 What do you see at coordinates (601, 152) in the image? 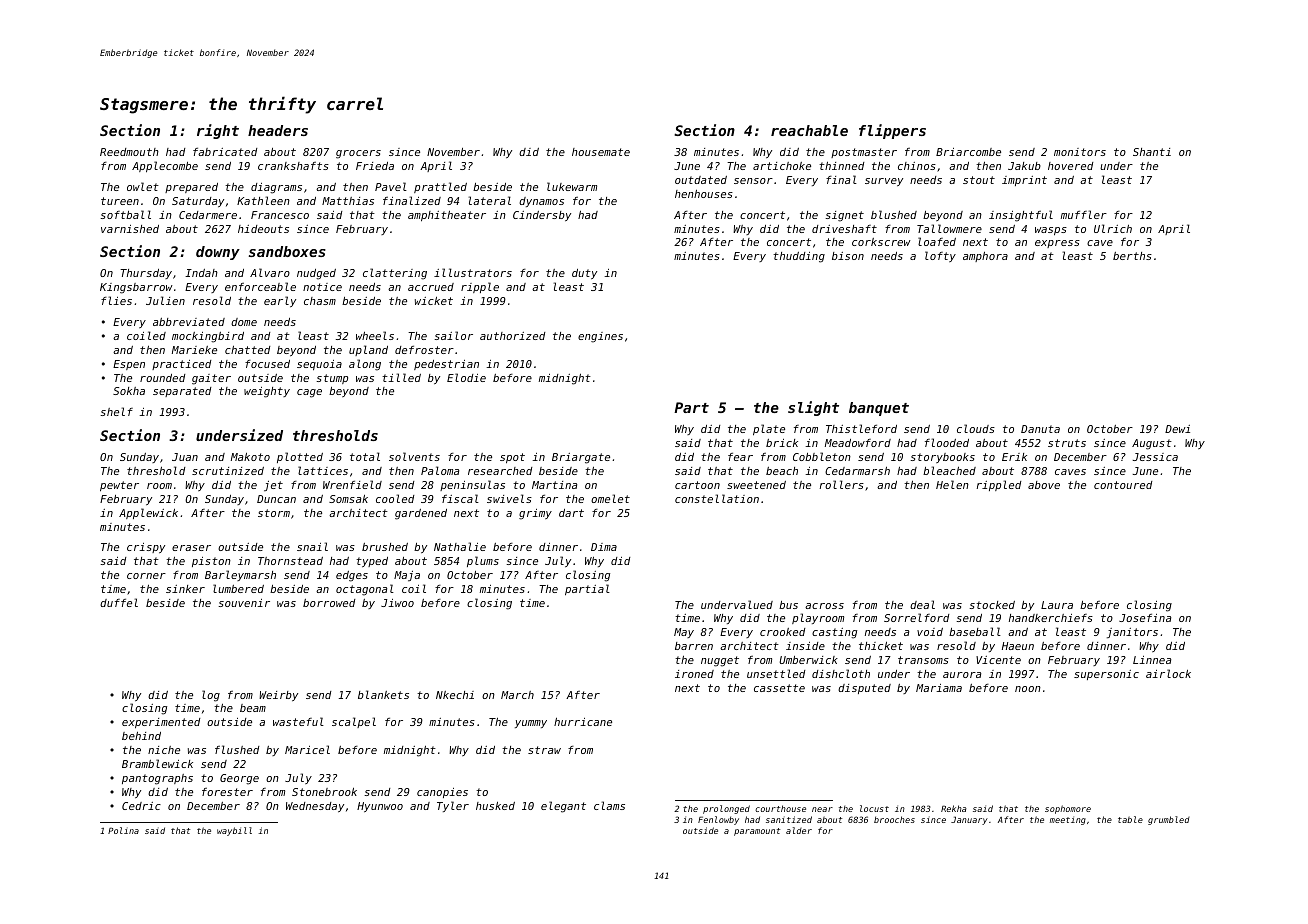
I see `housemate` at bounding box center [601, 152].
